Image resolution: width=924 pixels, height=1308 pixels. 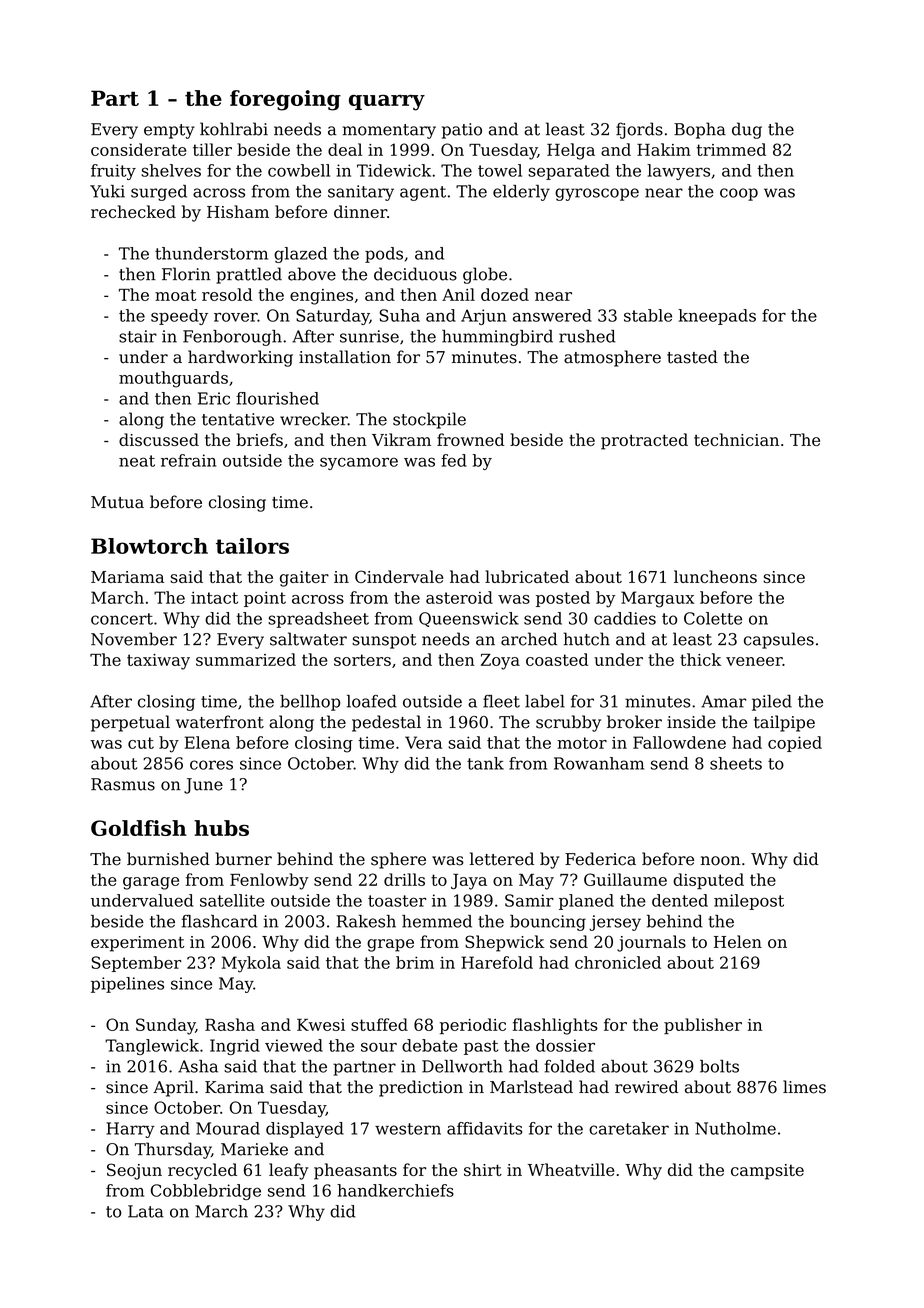 I want to click on quarry, so click(x=387, y=103).
